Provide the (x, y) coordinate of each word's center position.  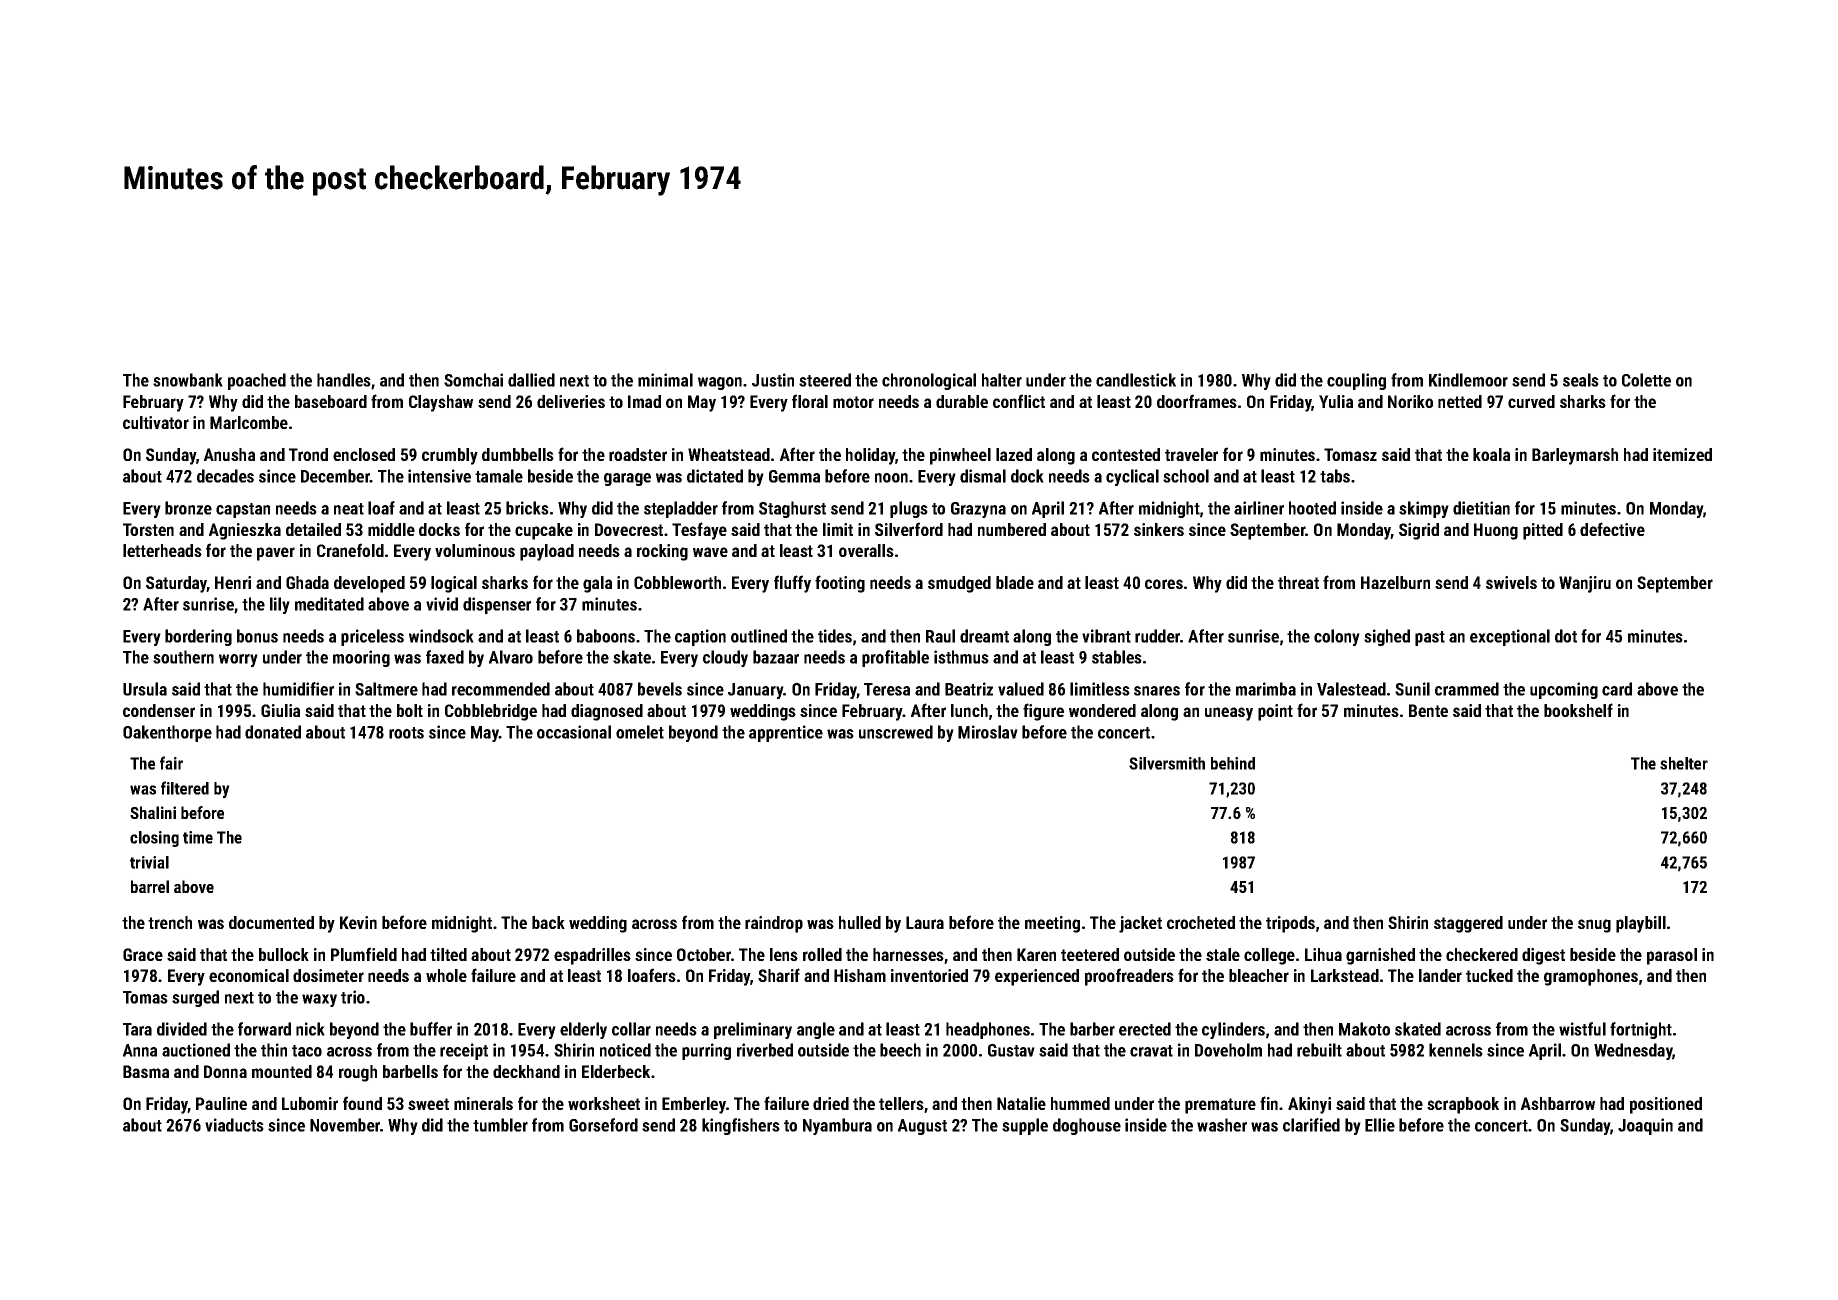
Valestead (1351, 689)
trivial (149, 862)
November (345, 1125)
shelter (1684, 763)
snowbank (188, 380)
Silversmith (1167, 763)
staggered (1468, 924)
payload (547, 552)
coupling (1356, 381)
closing (154, 839)
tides (835, 636)
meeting (1052, 924)
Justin (773, 380)
